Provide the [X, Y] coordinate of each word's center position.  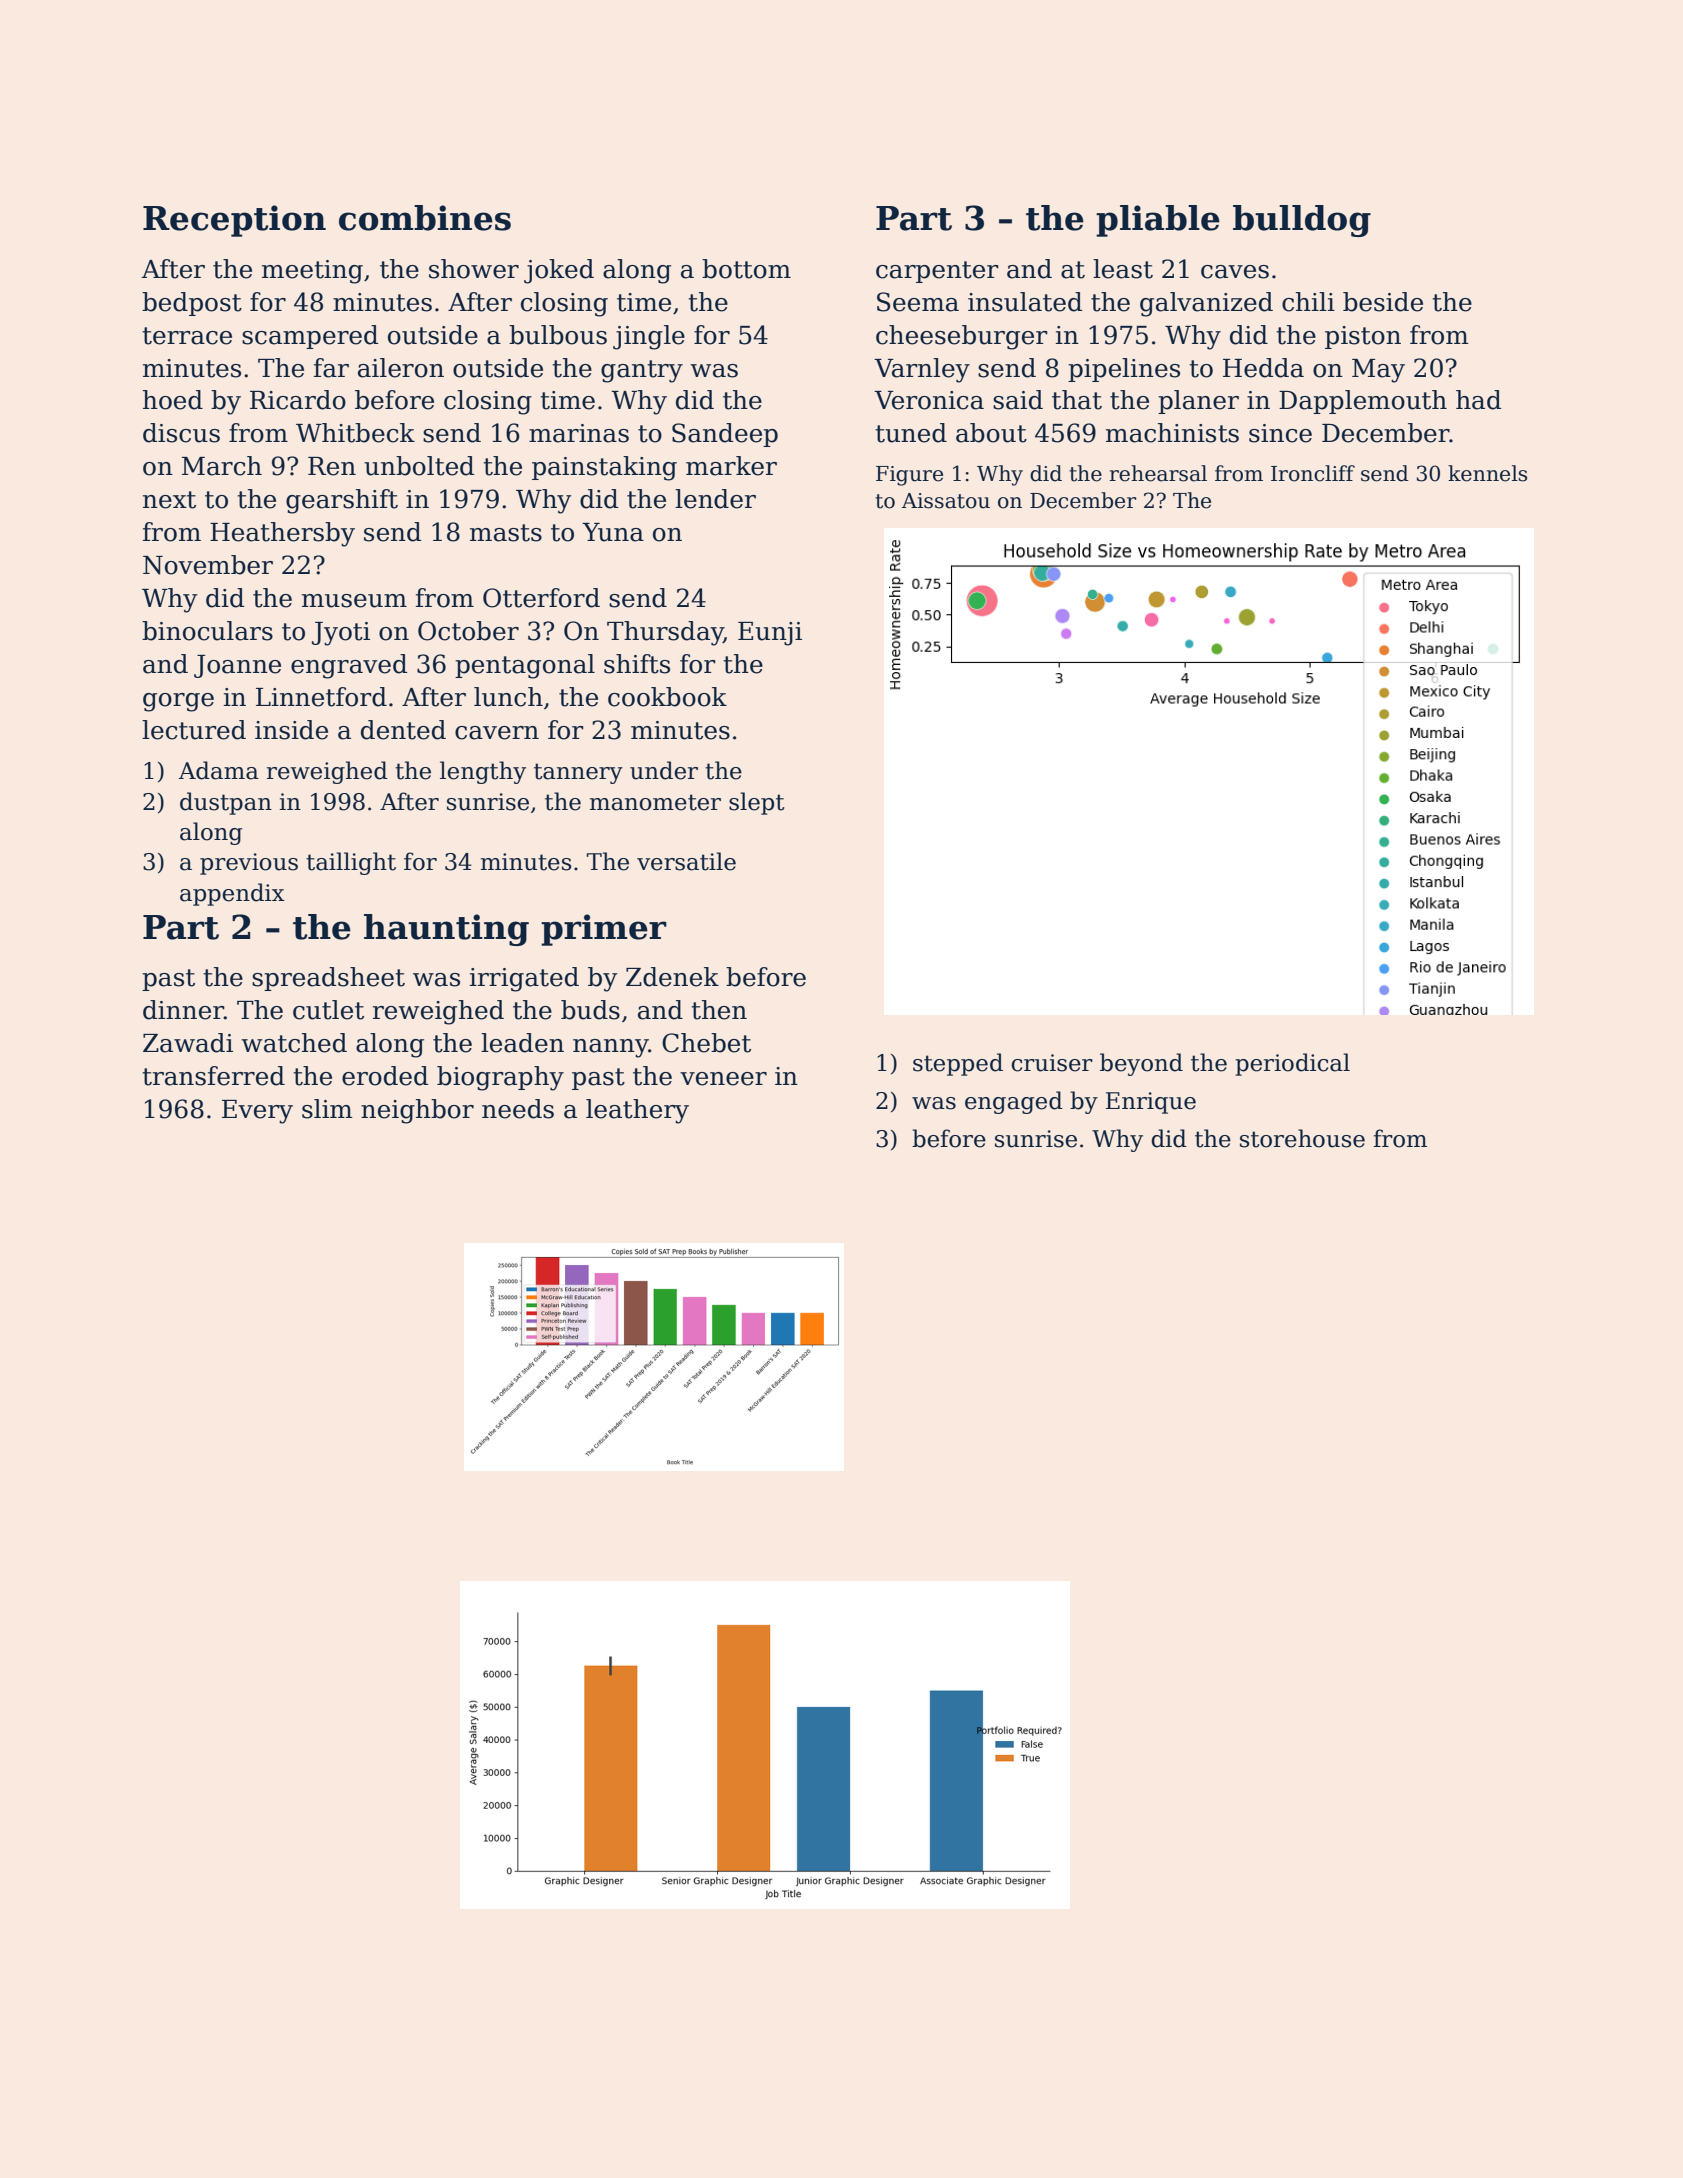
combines [425, 218]
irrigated [524, 979]
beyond [1141, 1064]
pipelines [1124, 370]
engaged [1014, 1102]
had [1478, 400]
